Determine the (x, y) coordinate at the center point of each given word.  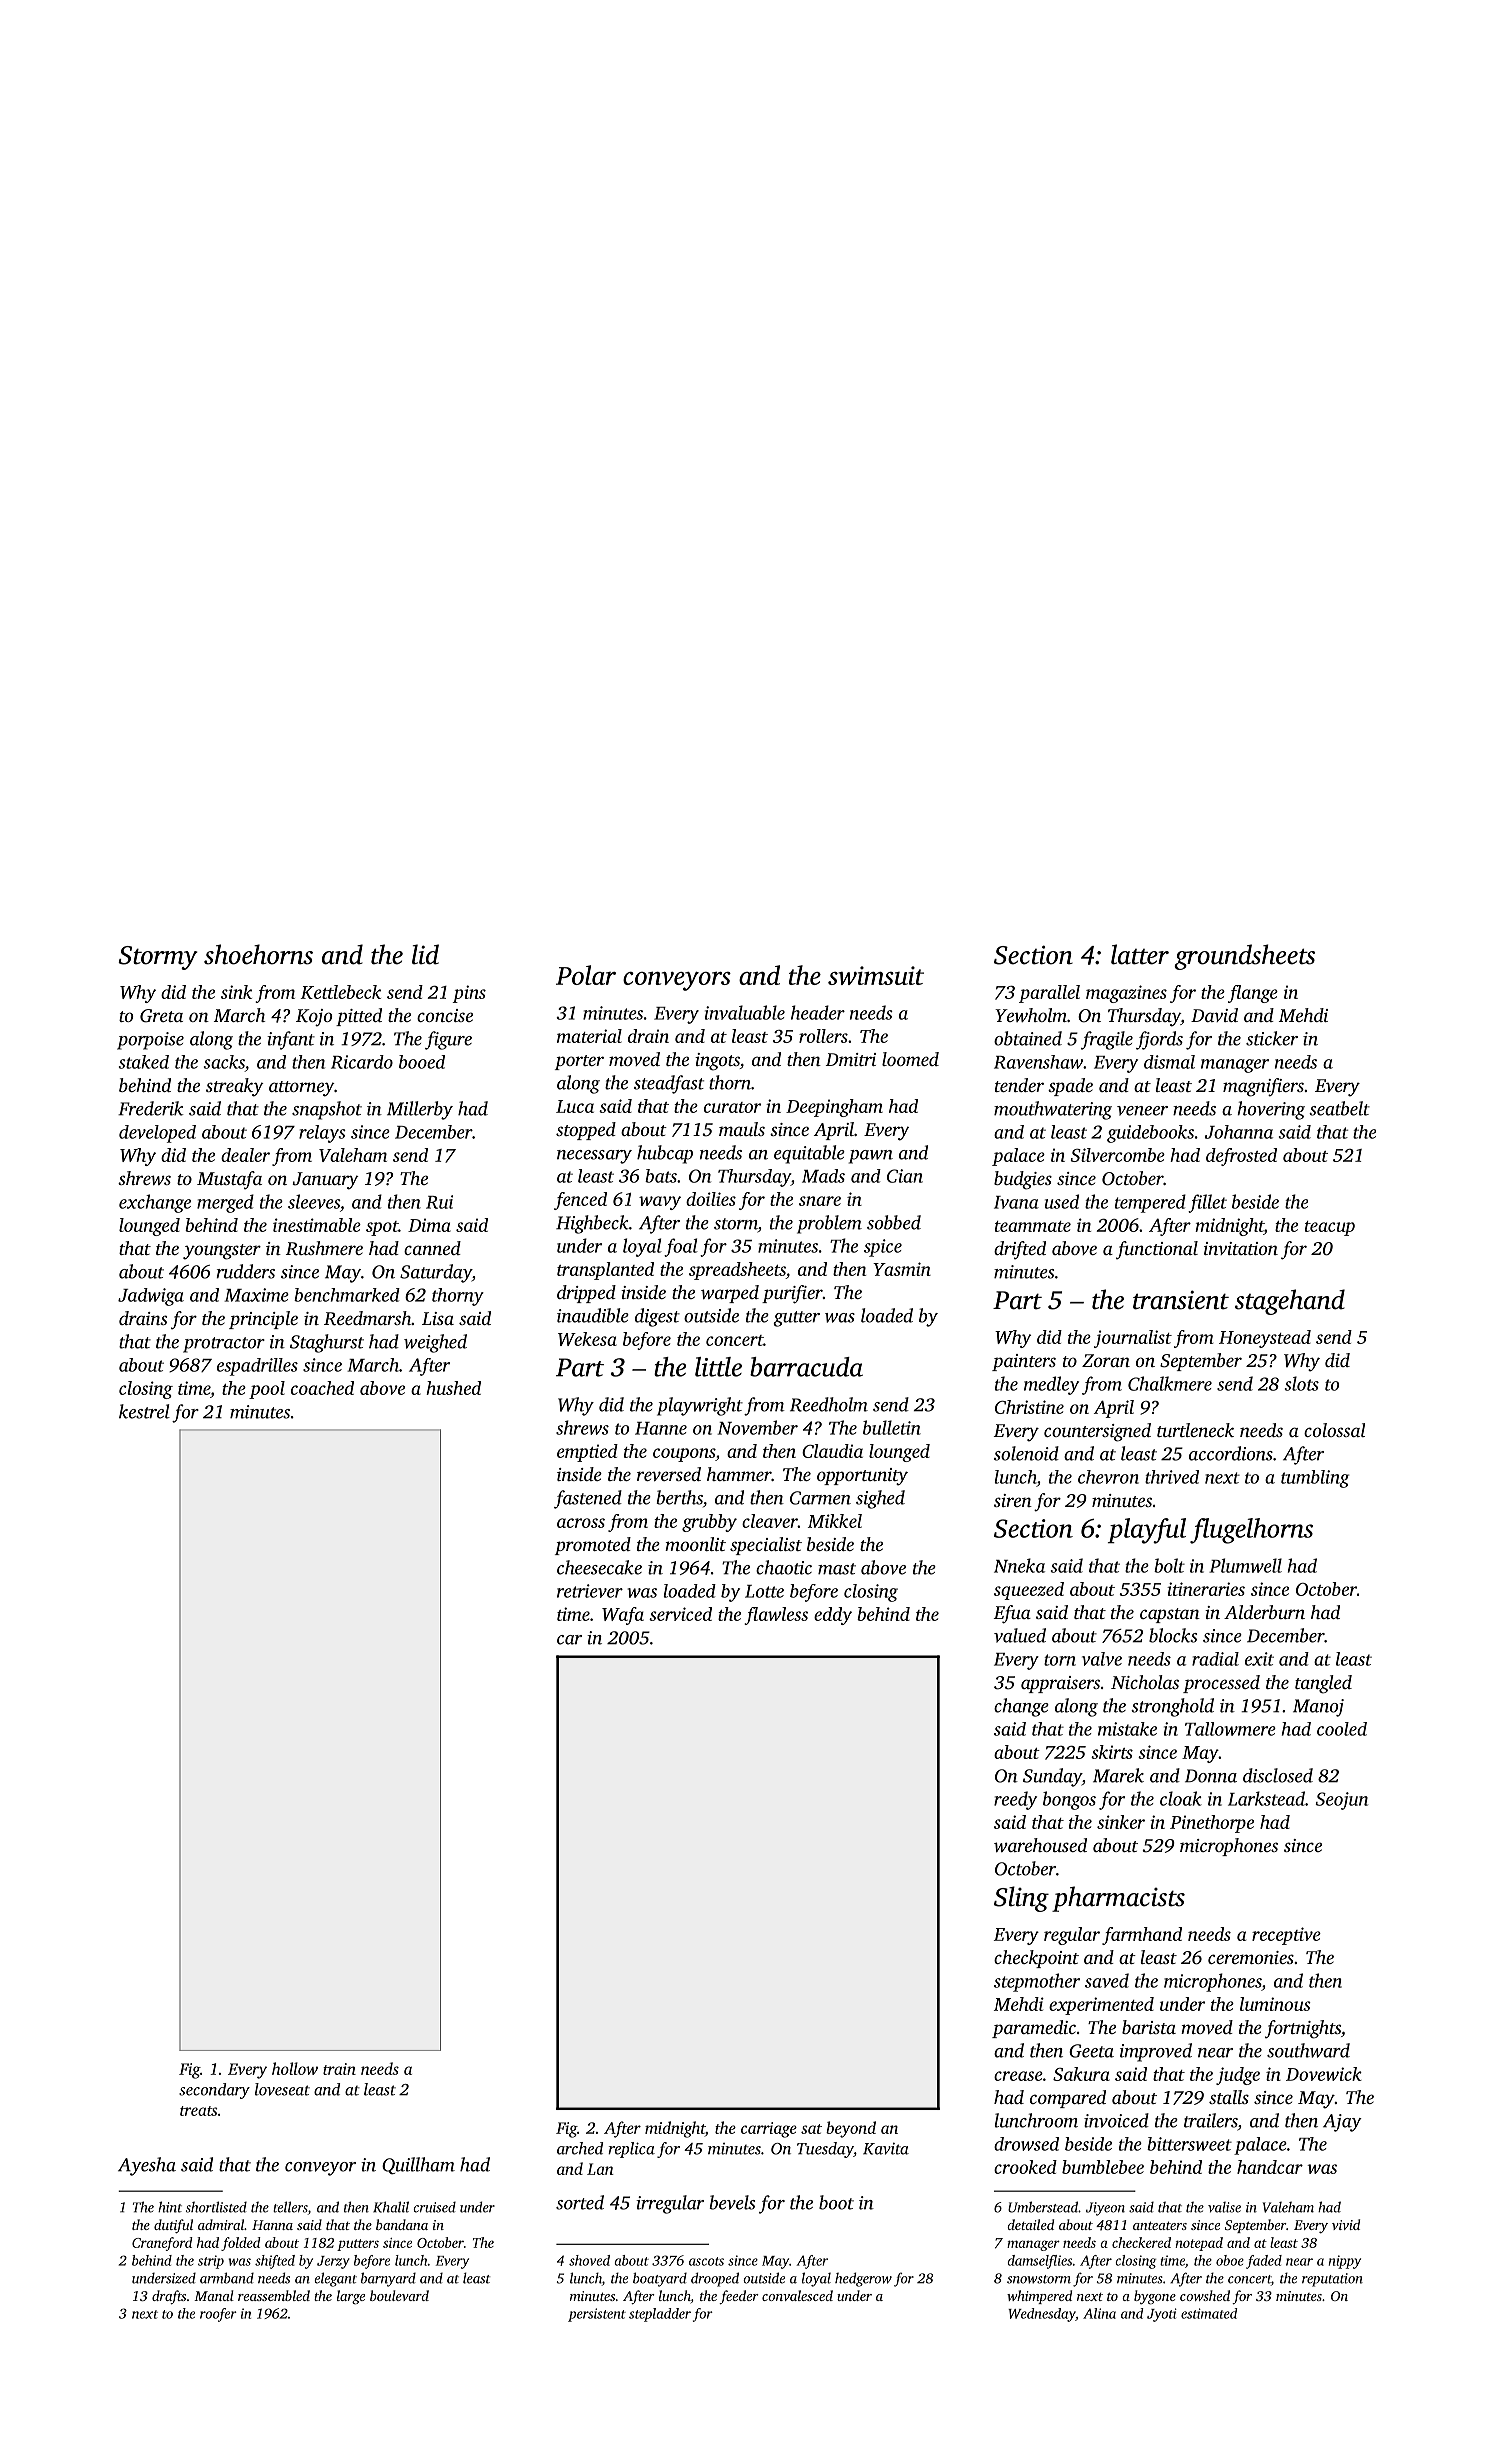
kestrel (144, 1411)
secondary (214, 2091)
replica (631, 2150)
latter (1140, 954)
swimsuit (876, 975)
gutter (796, 1319)
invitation (1241, 1248)
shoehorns (258, 954)
